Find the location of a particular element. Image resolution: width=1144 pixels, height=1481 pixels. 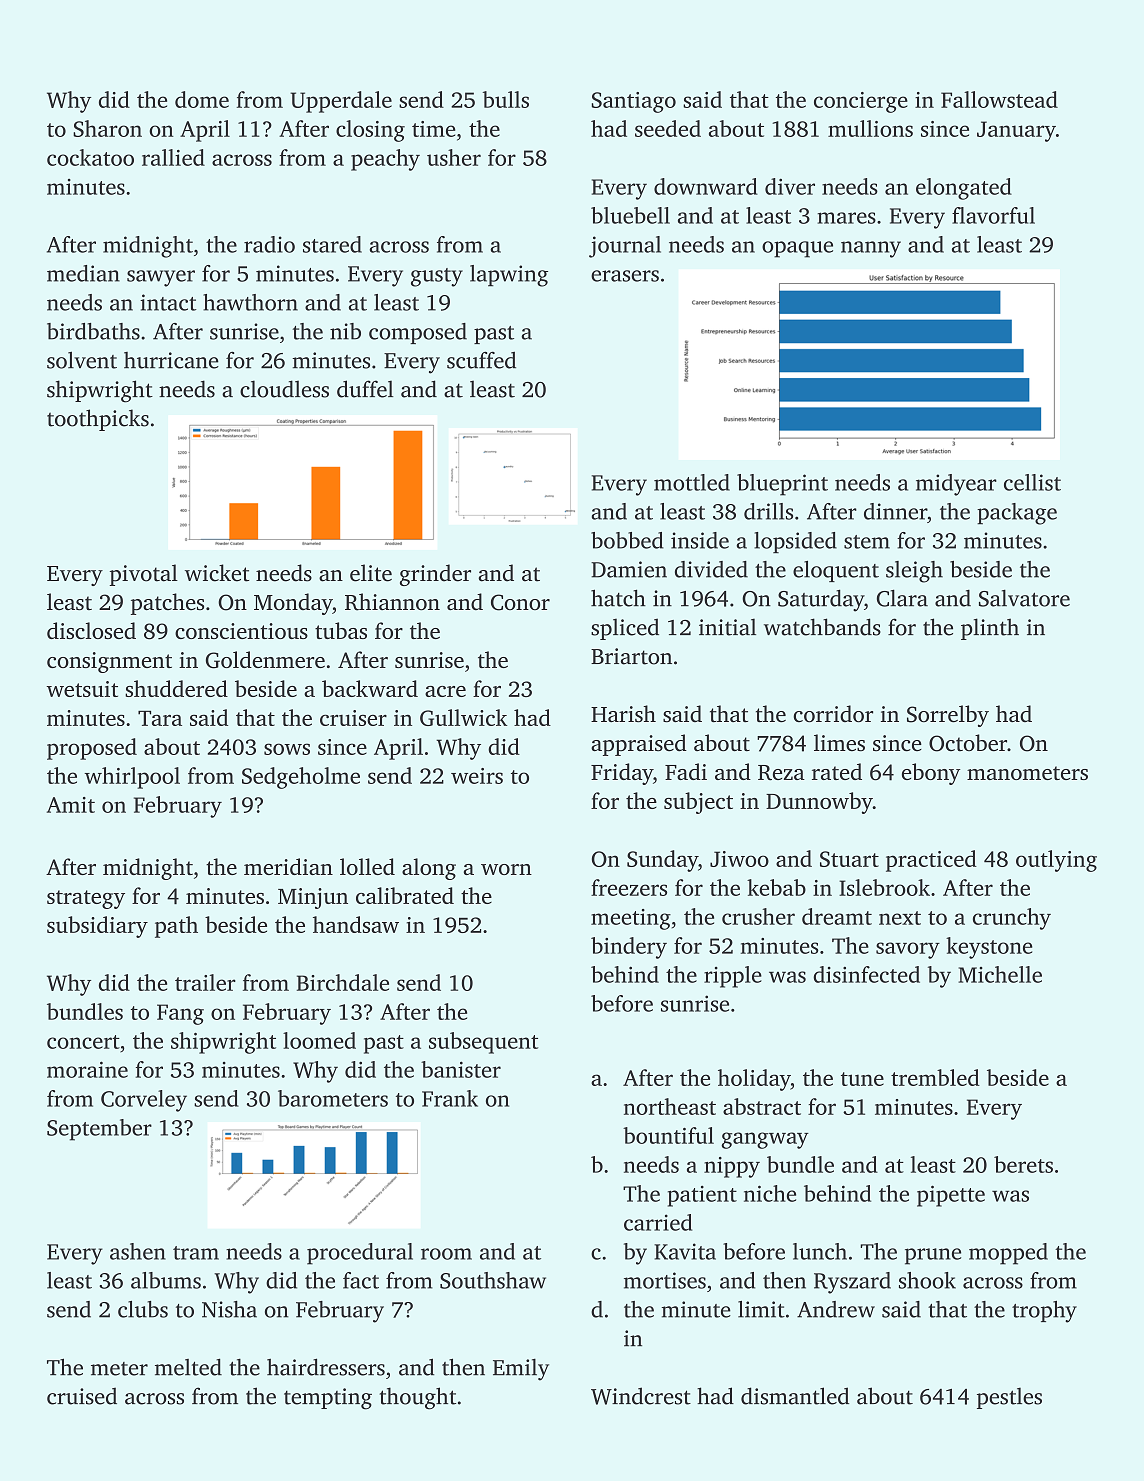

Windcrest is located at coordinates (641, 1396).
